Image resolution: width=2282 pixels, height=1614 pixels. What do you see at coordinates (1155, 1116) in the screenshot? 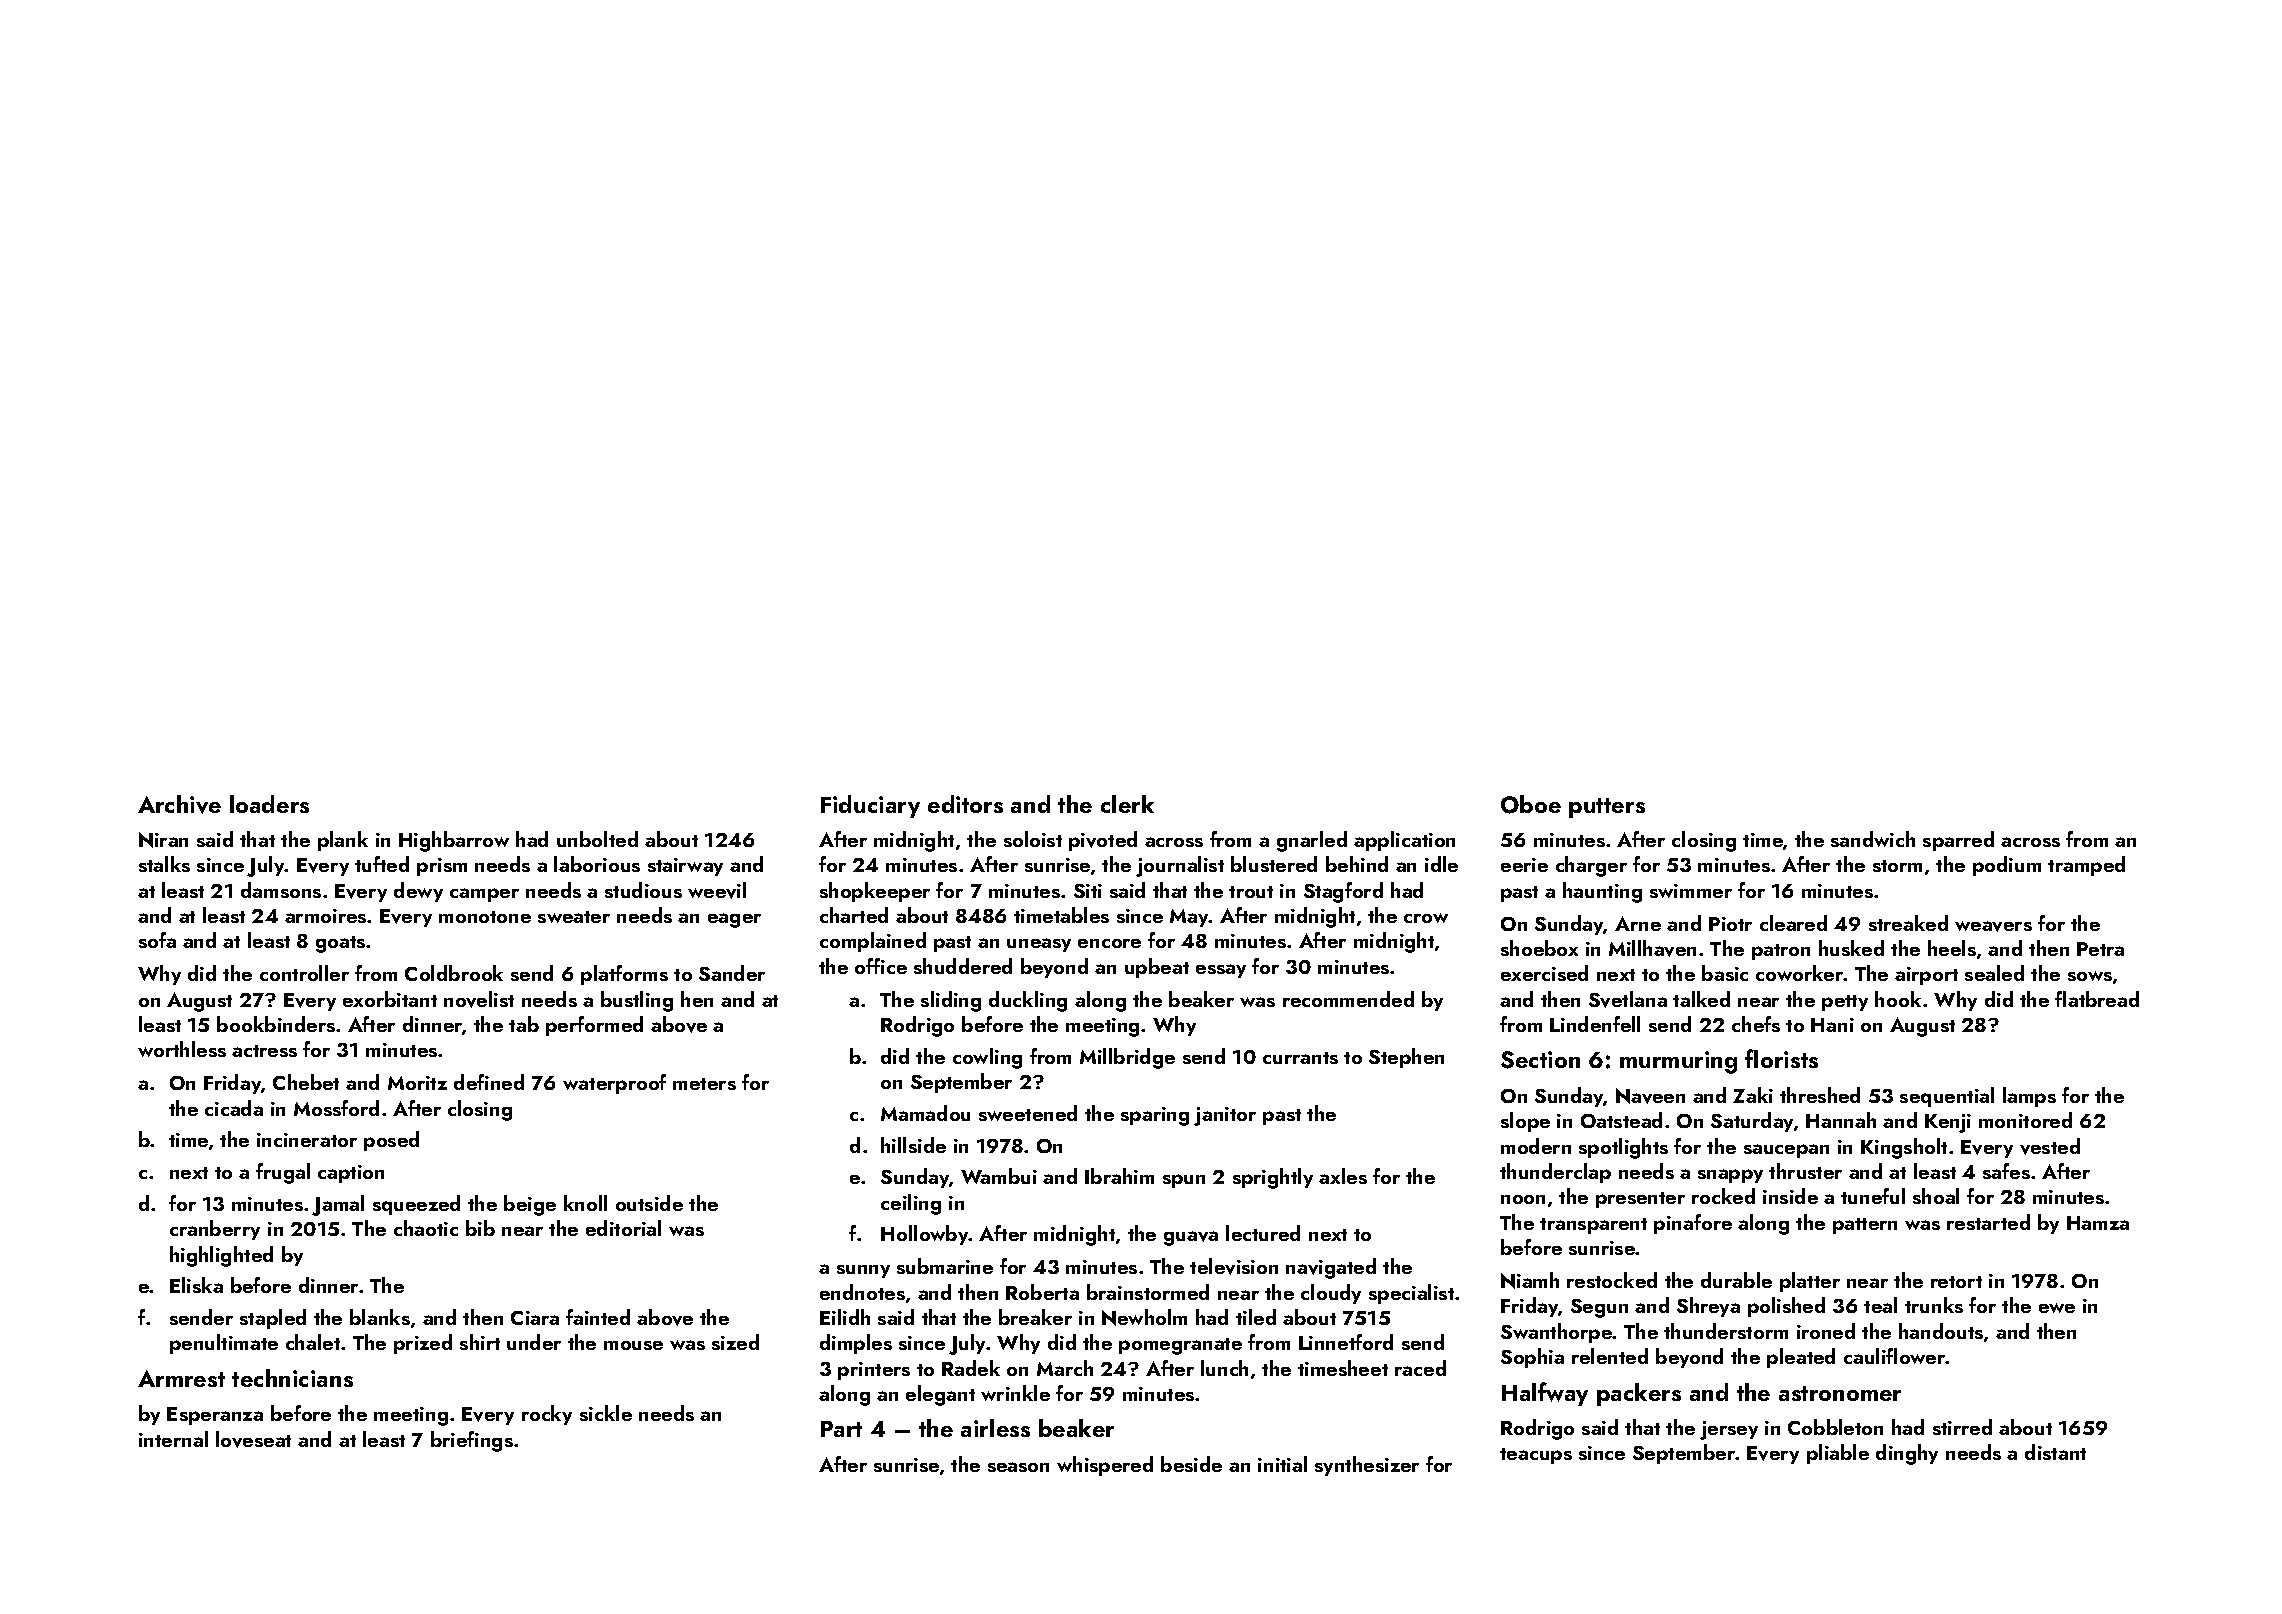
I see `sparing` at bounding box center [1155, 1116].
